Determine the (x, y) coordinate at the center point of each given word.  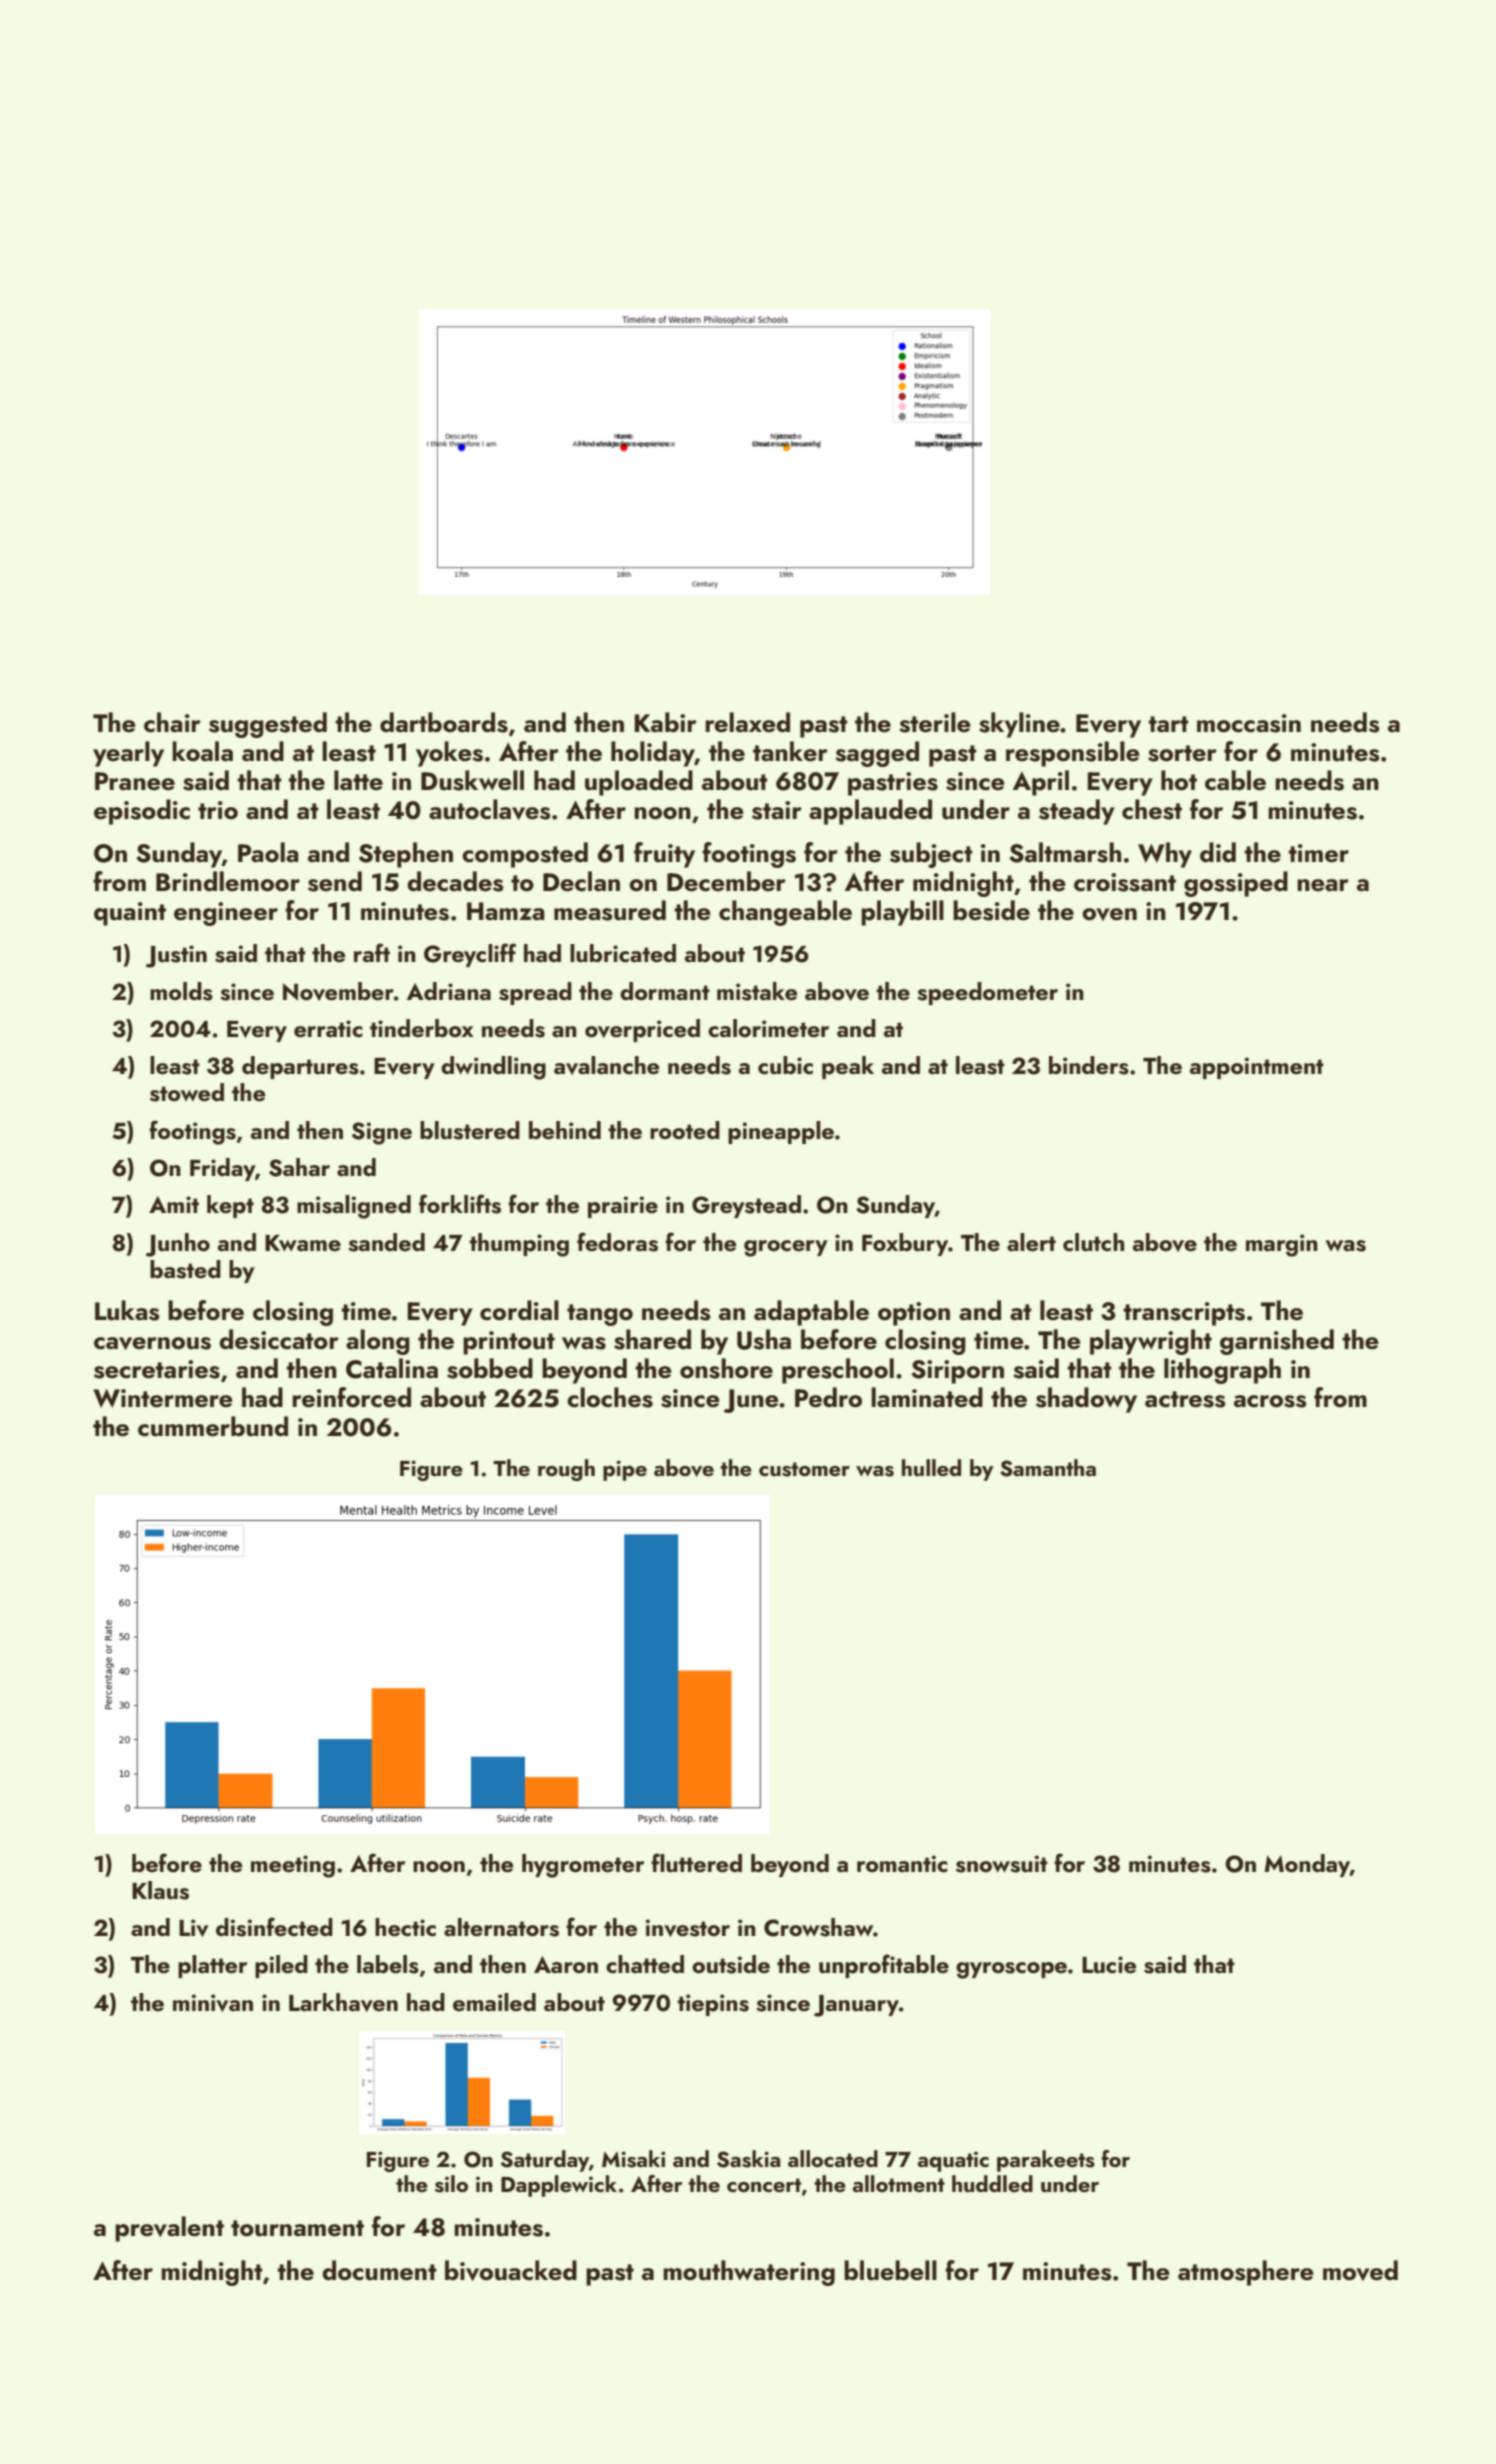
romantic (902, 1863)
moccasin (1249, 723)
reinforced (351, 1397)
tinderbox (422, 1028)
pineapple (781, 1132)
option (914, 1314)
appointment (1257, 1068)
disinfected (274, 1927)
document (379, 2270)
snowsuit (1002, 1864)
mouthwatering (749, 2273)
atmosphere (1246, 2273)
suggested (268, 725)
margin (1282, 1245)
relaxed (747, 722)
